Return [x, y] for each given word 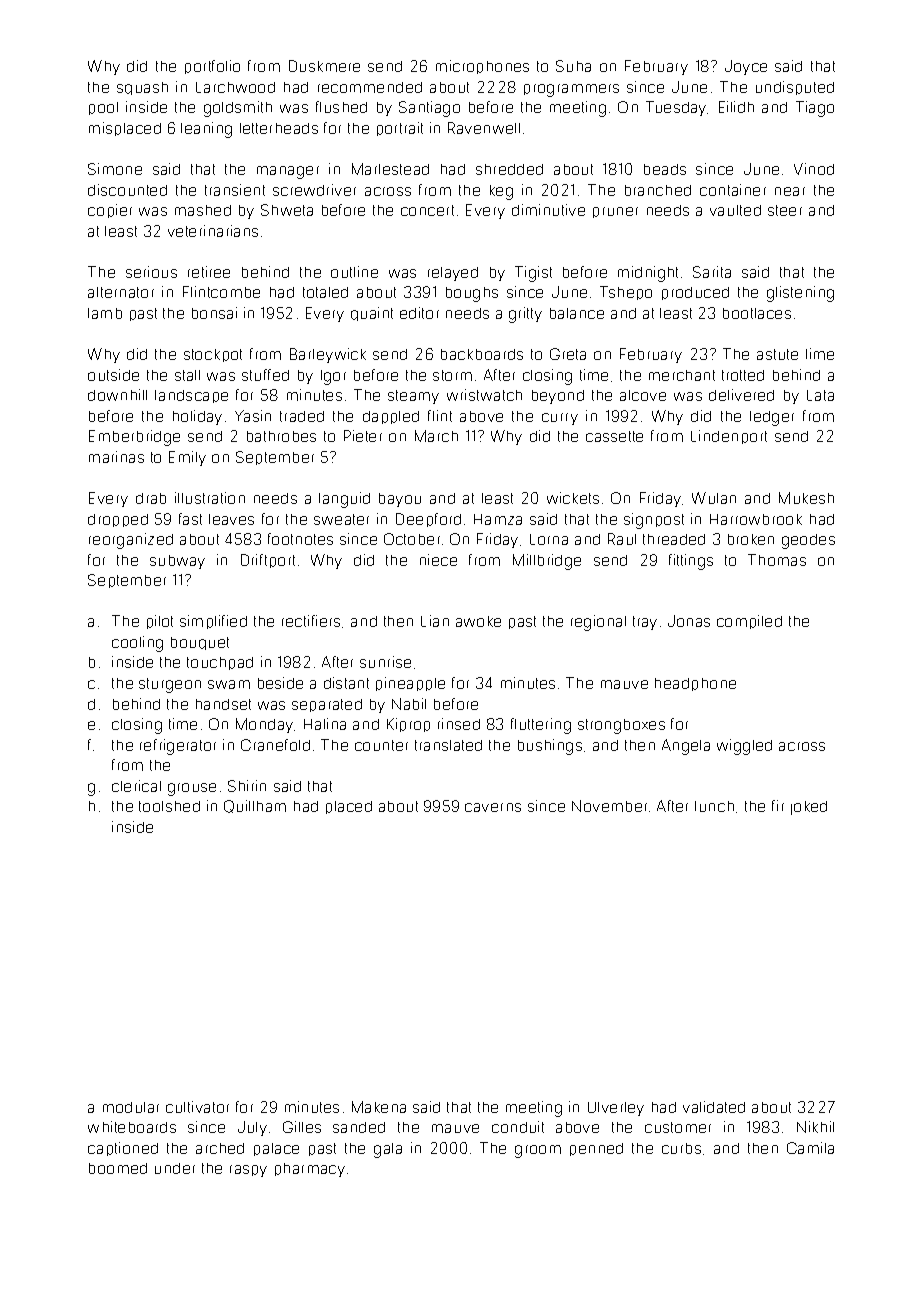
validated [714, 1107]
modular [131, 1107]
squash [142, 88]
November [609, 806]
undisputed [795, 88]
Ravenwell [484, 128]
